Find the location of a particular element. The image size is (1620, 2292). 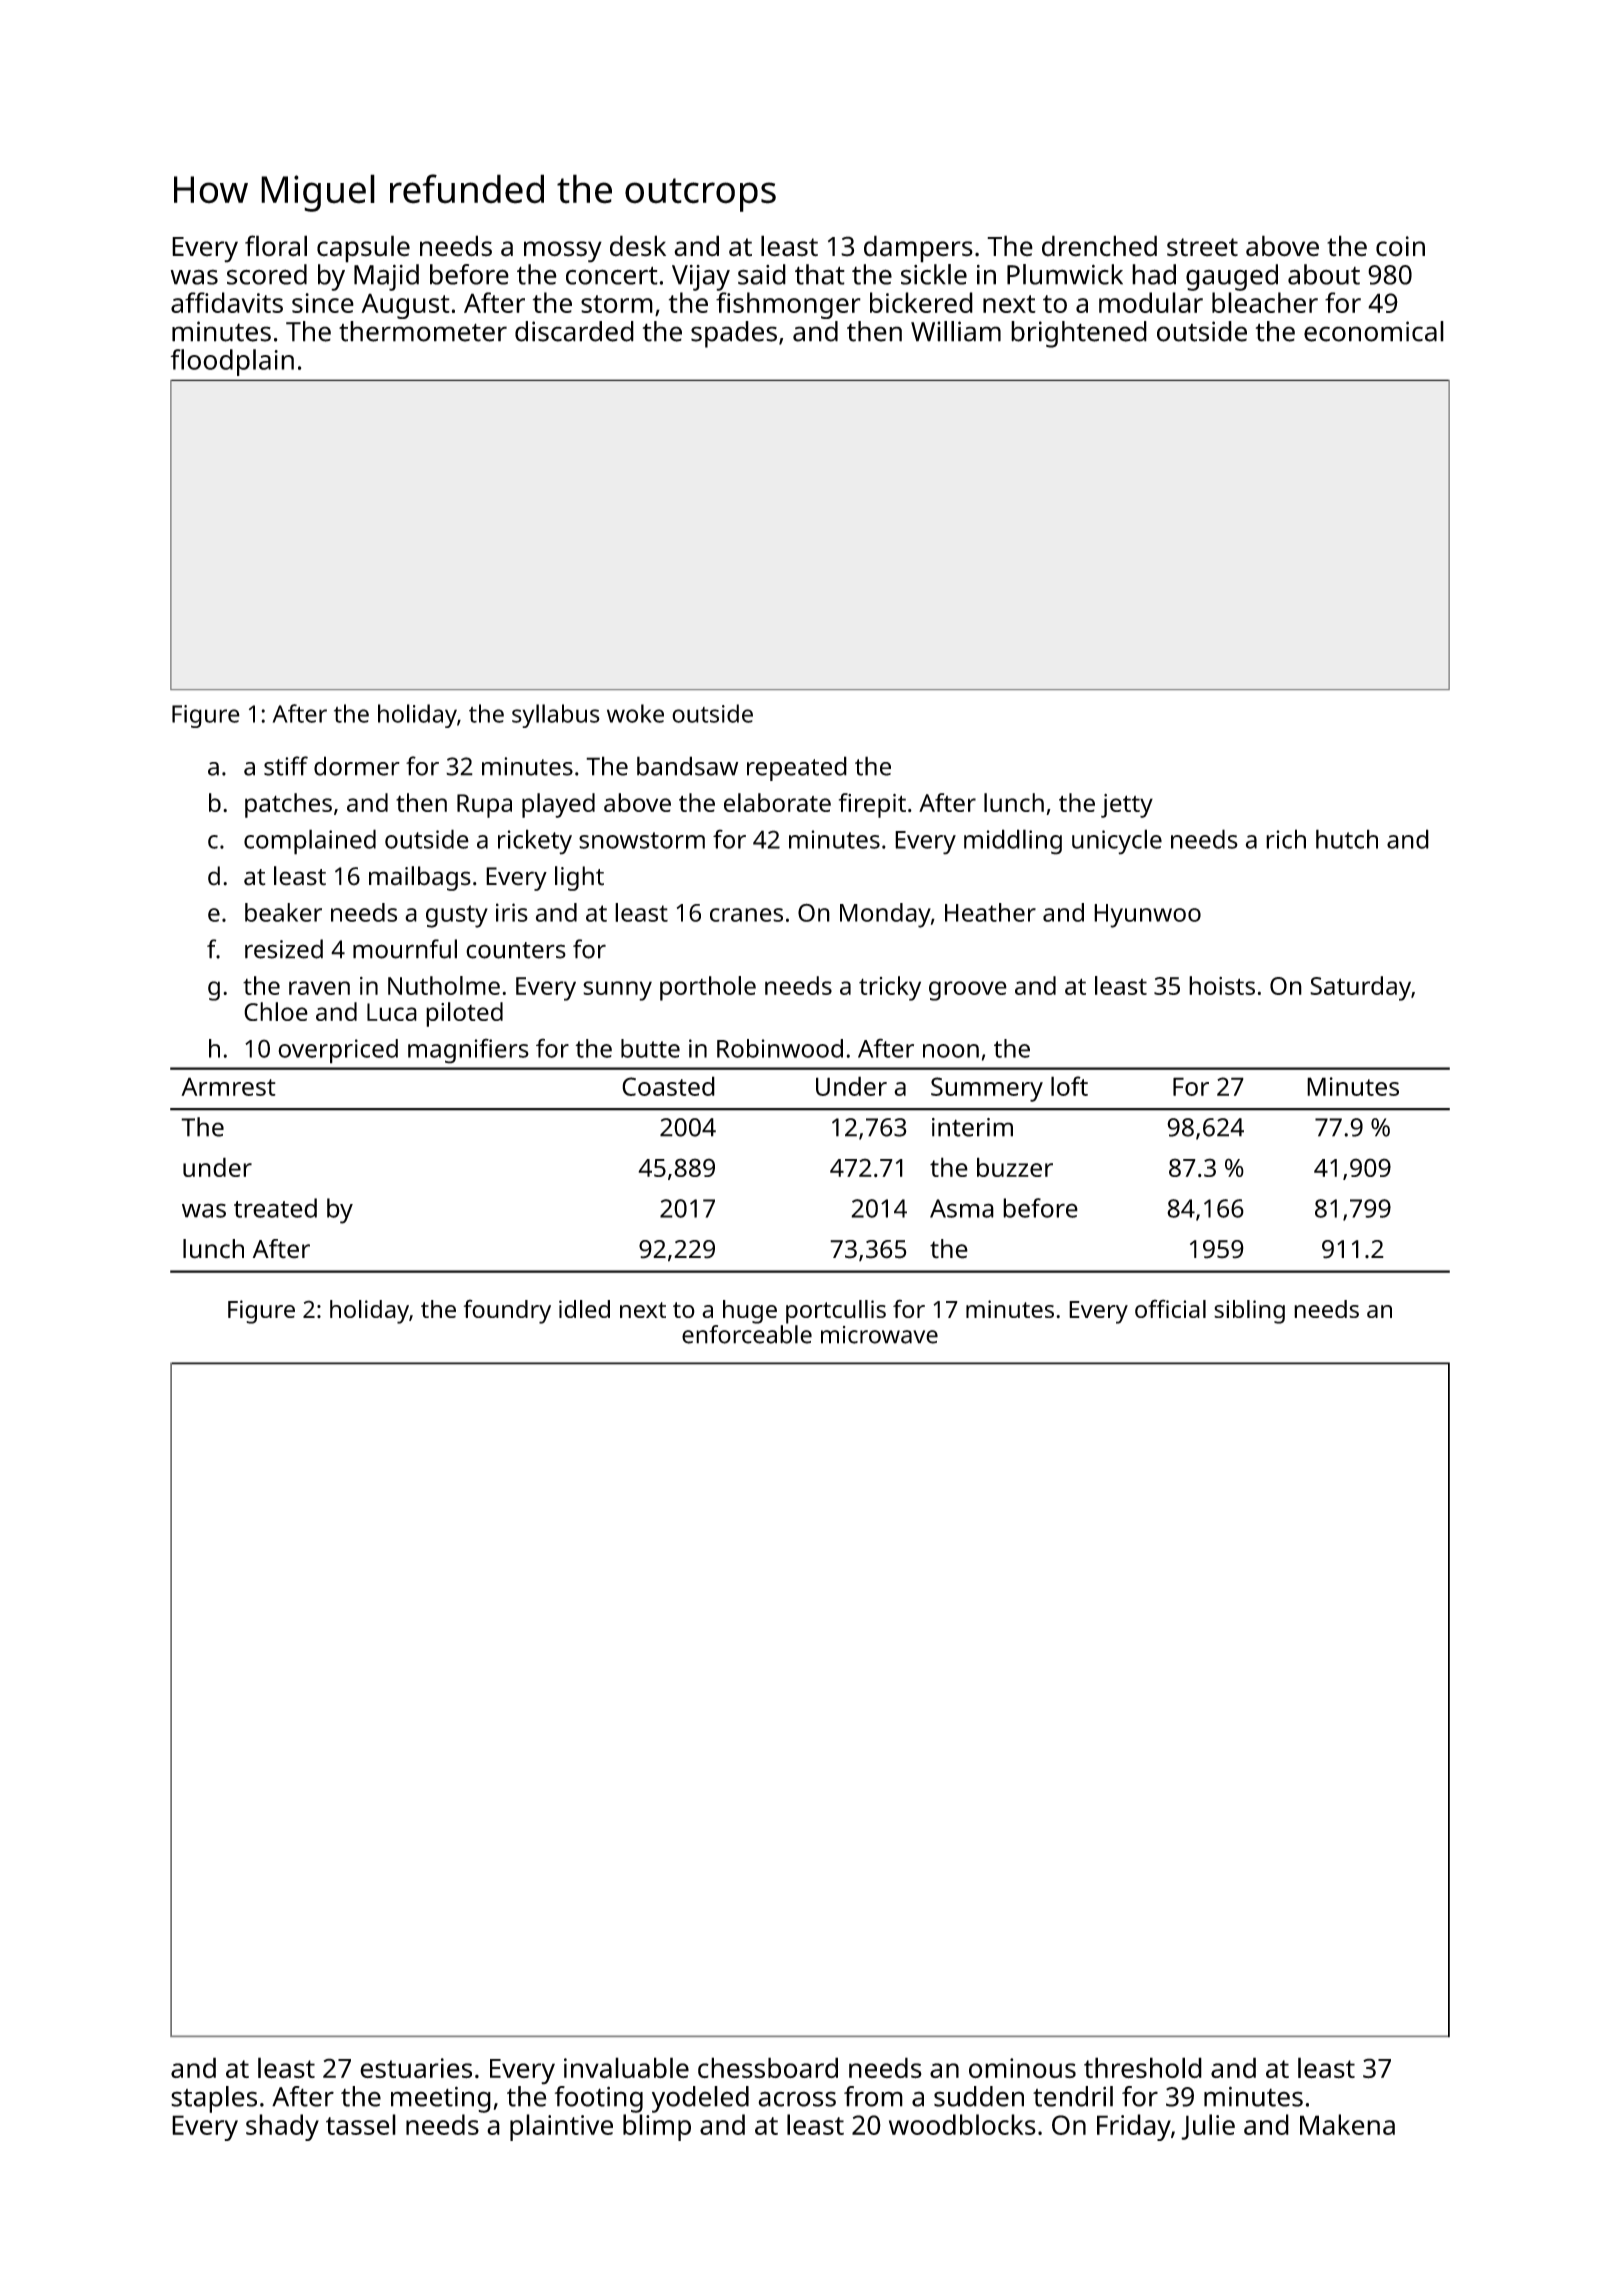

foundry is located at coordinates (507, 1311).
